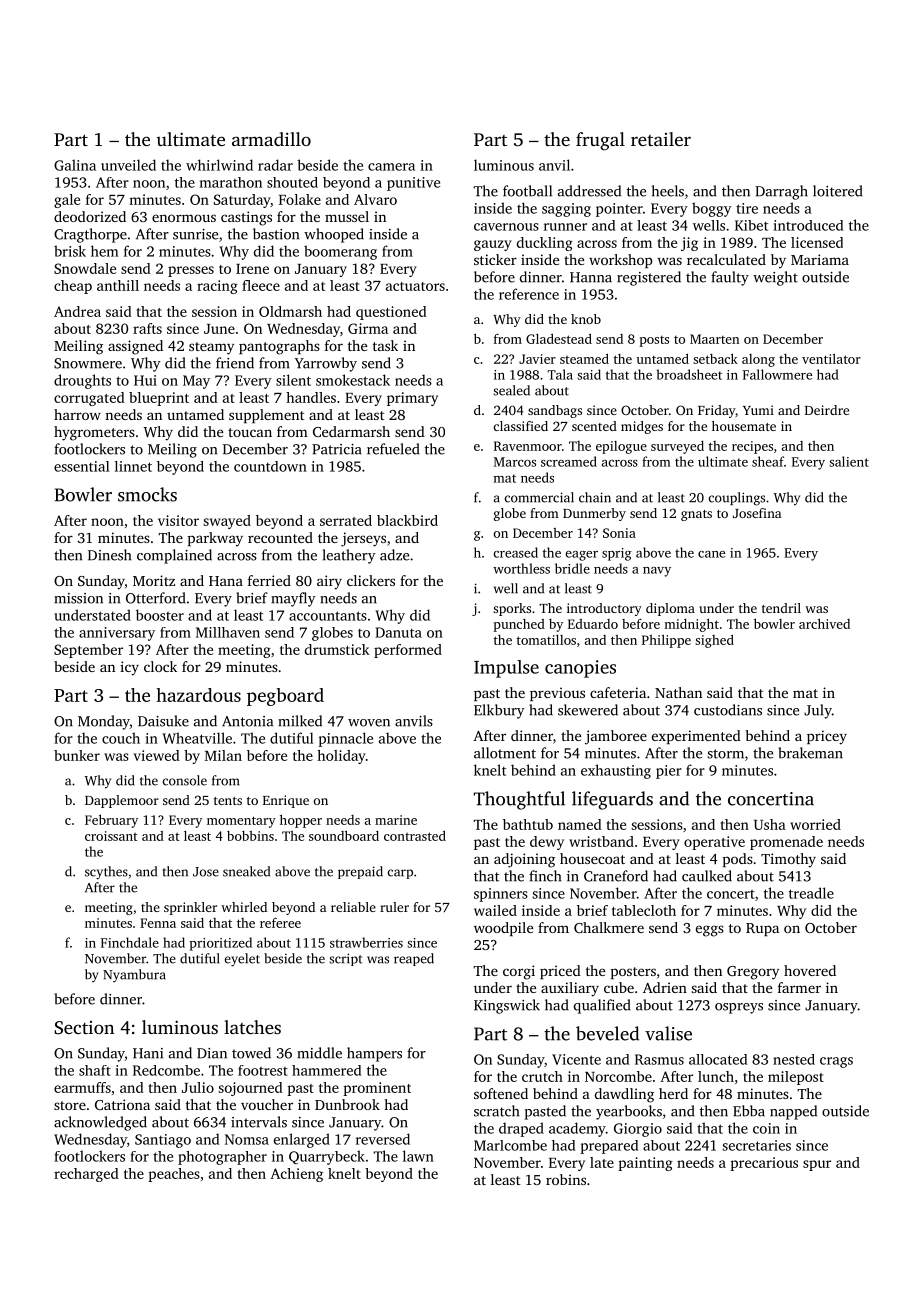 The height and width of the screenshot is (1314, 924). I want to click on sticker, so click(495, 259).
